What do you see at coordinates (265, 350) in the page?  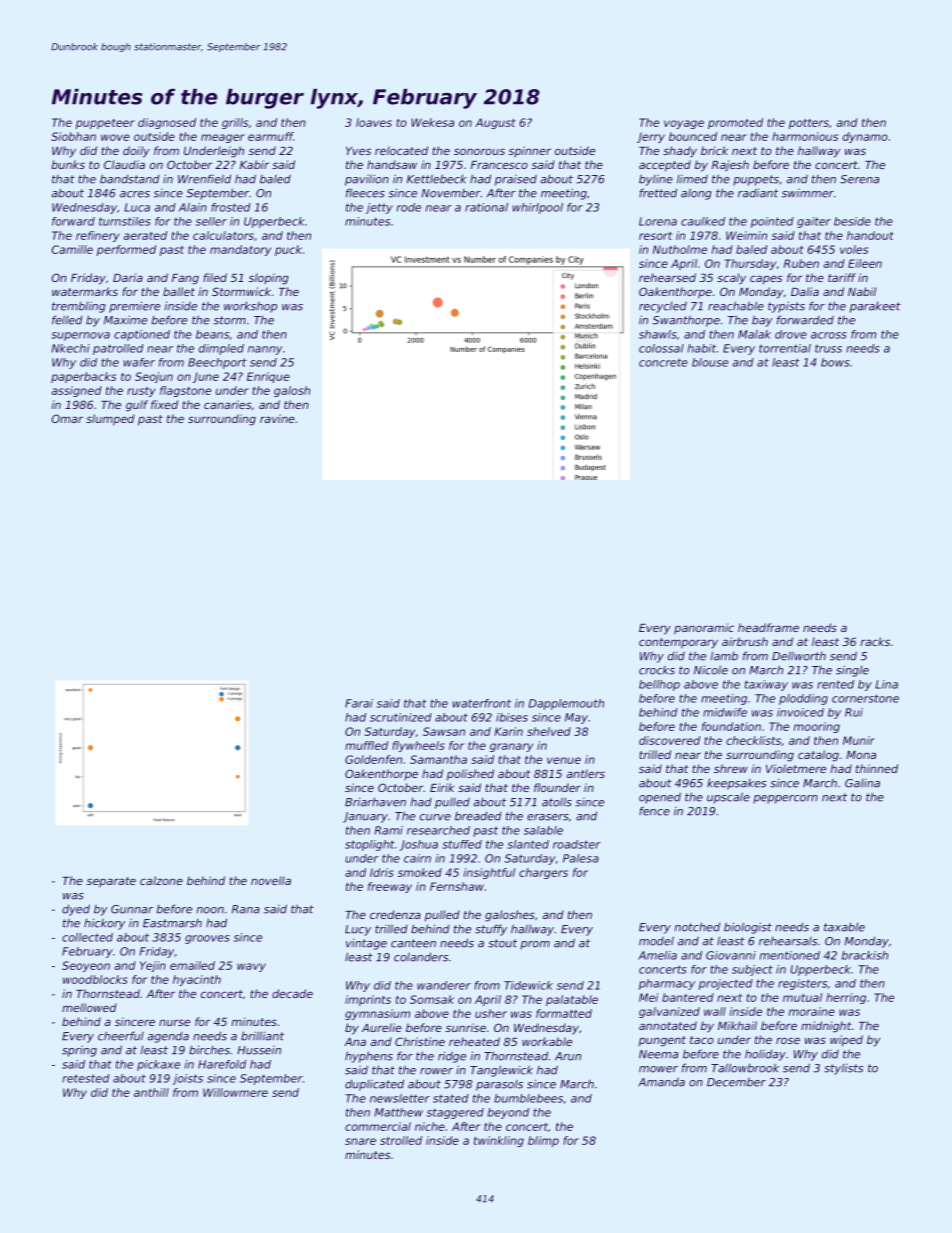 I see `nanny` at bounding box center [265, 350].
